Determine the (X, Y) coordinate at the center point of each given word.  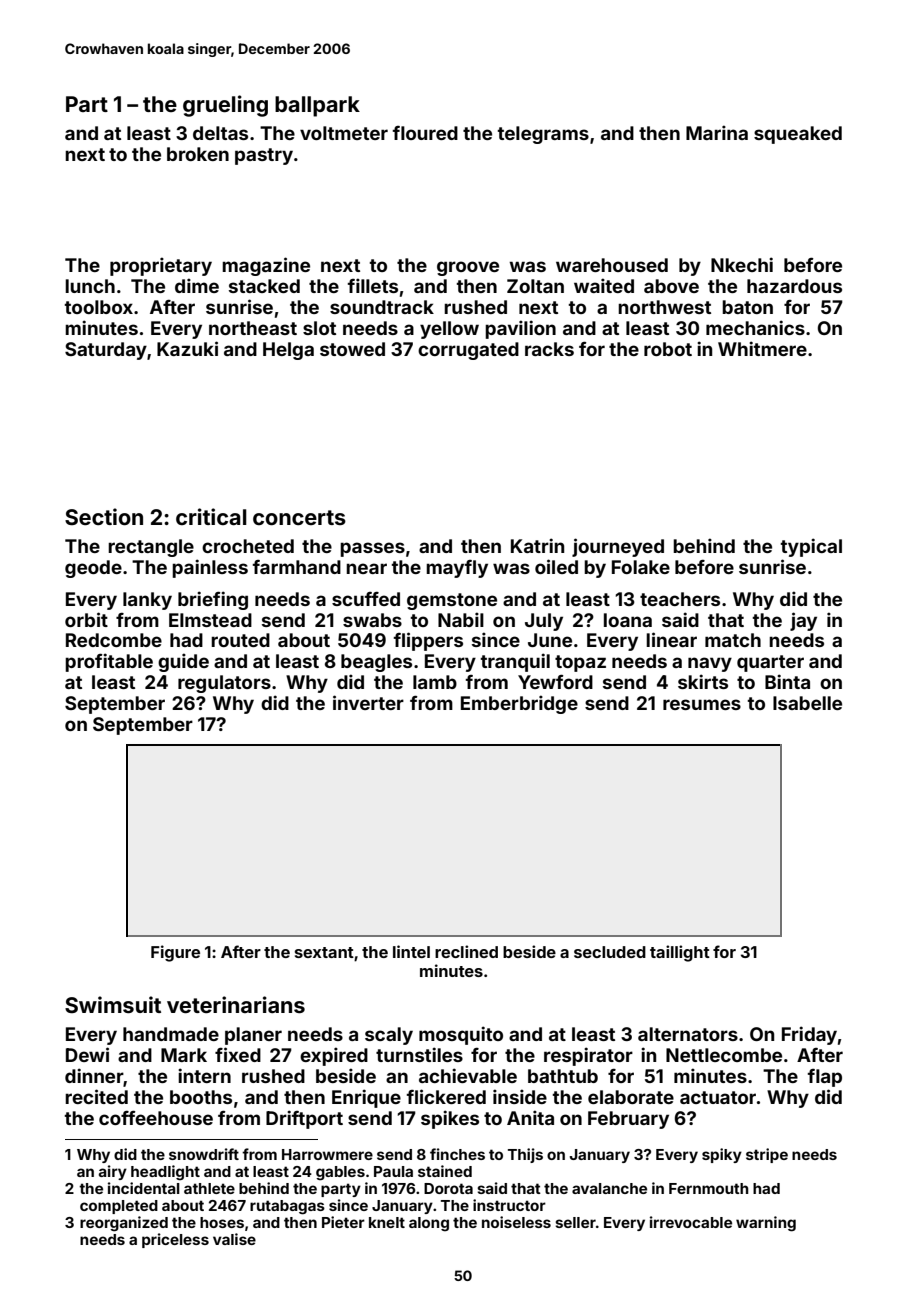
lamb (435, 682)
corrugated (468, 351)
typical (811, 547)
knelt (387, 1222)
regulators (224, 684)
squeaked (798, 135)
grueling (225, 106)
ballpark (317, 106)
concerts (299, 517)
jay (803, 621)
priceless (175, 1240)
